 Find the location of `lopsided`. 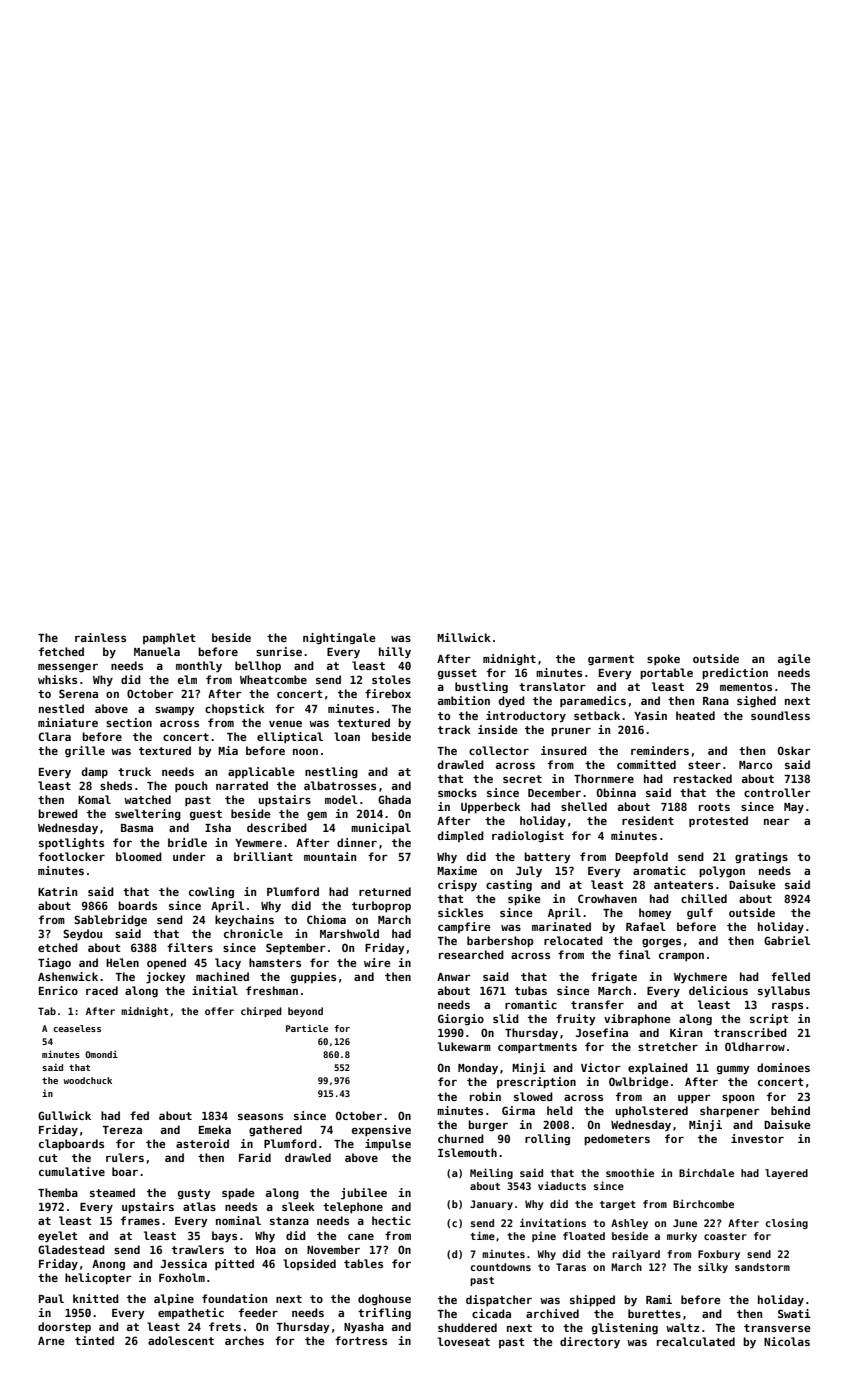

lopsided is located at coordinates (309, 1264).
